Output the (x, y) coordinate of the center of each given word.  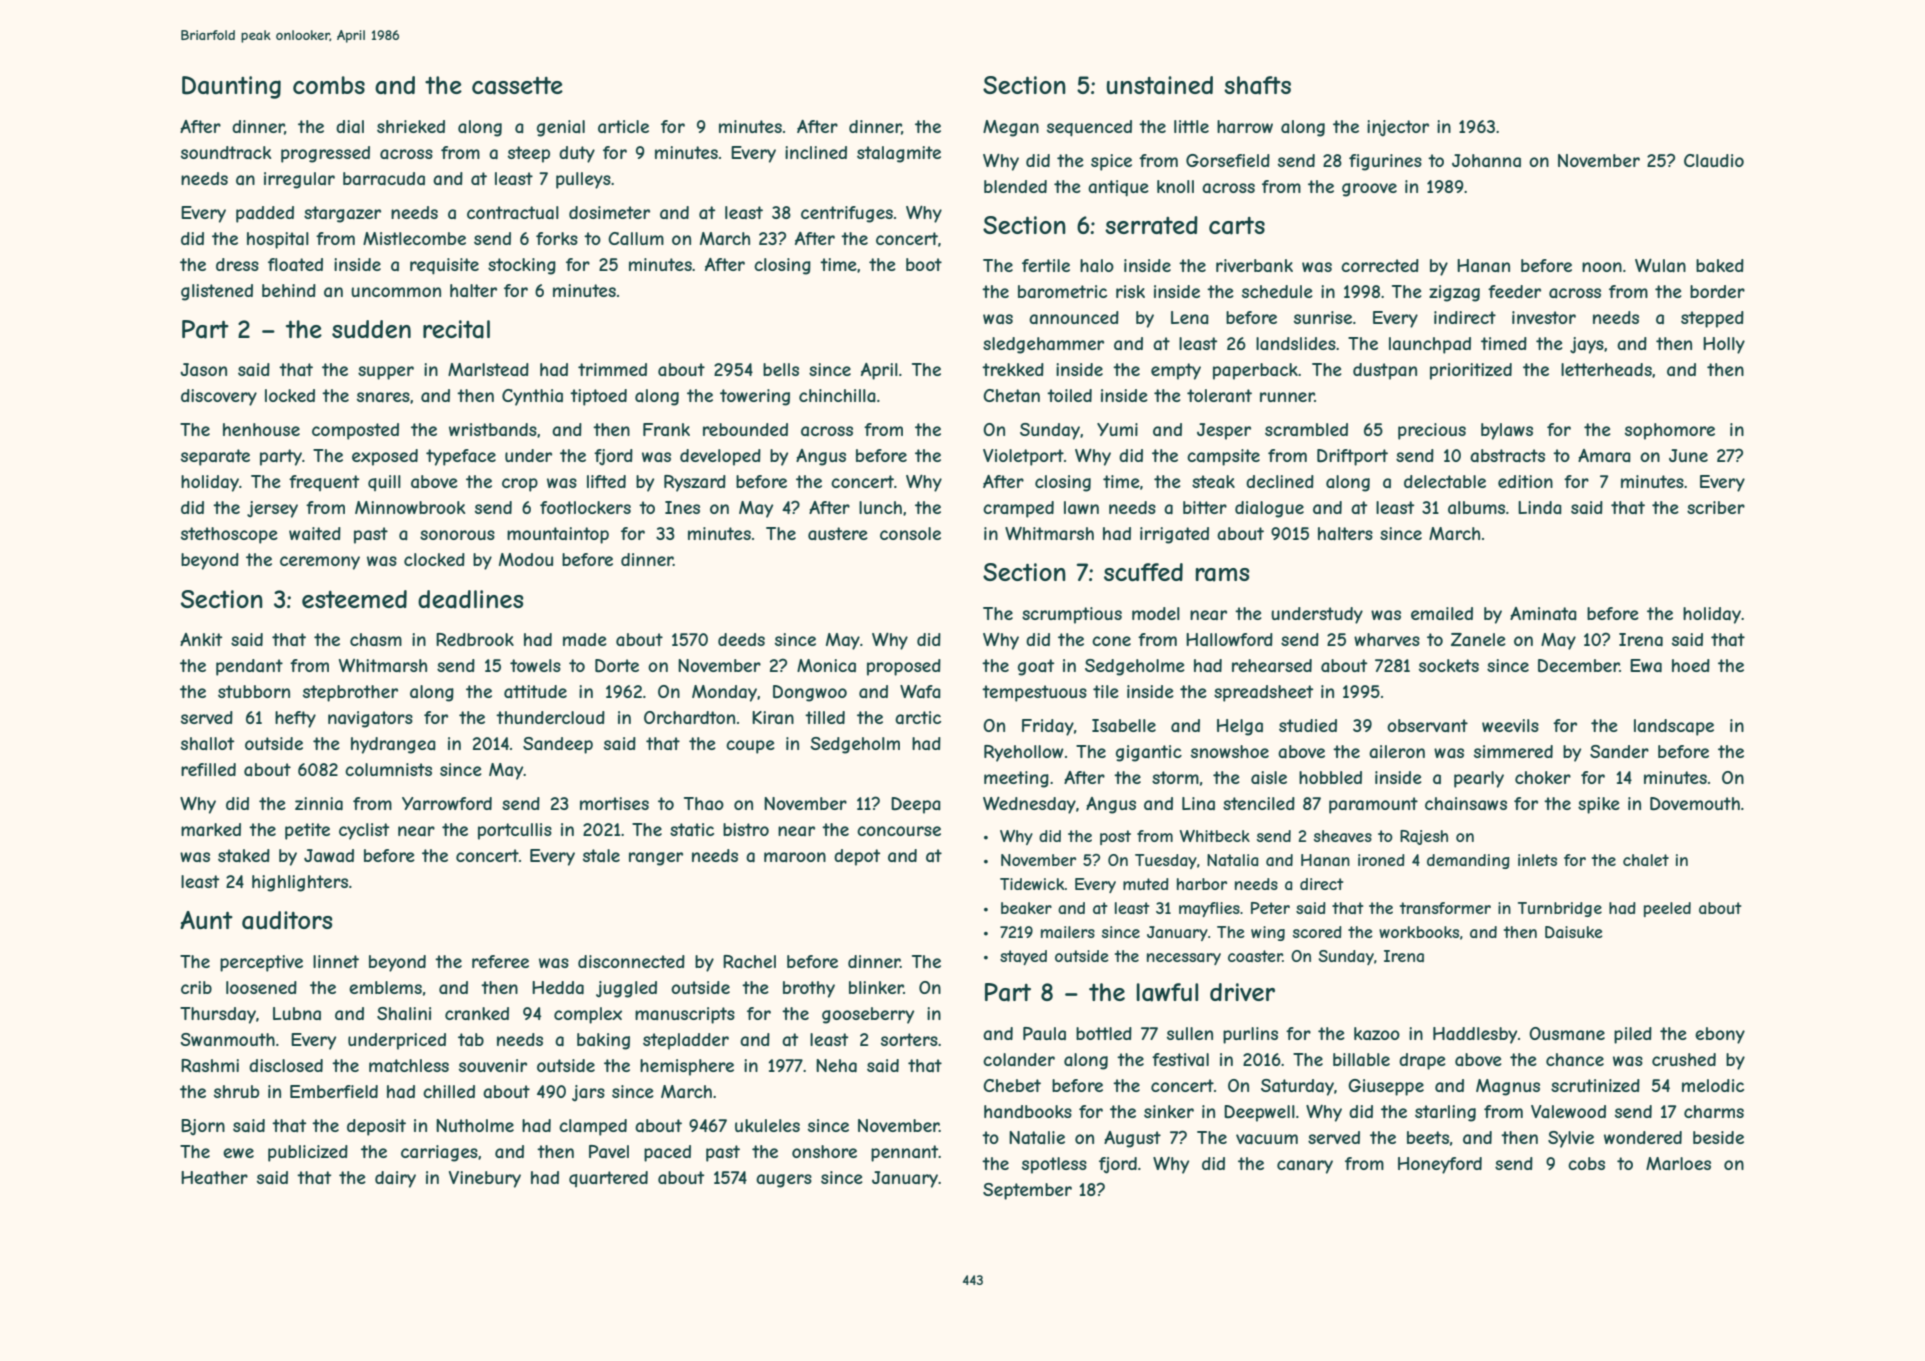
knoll (1175, 186)
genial (561, 128)
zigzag (1454, 293)
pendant (249, 667)
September (1027, 1191)
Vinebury (485, 1179)
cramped (1018, 509)
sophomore (1670, 431)
